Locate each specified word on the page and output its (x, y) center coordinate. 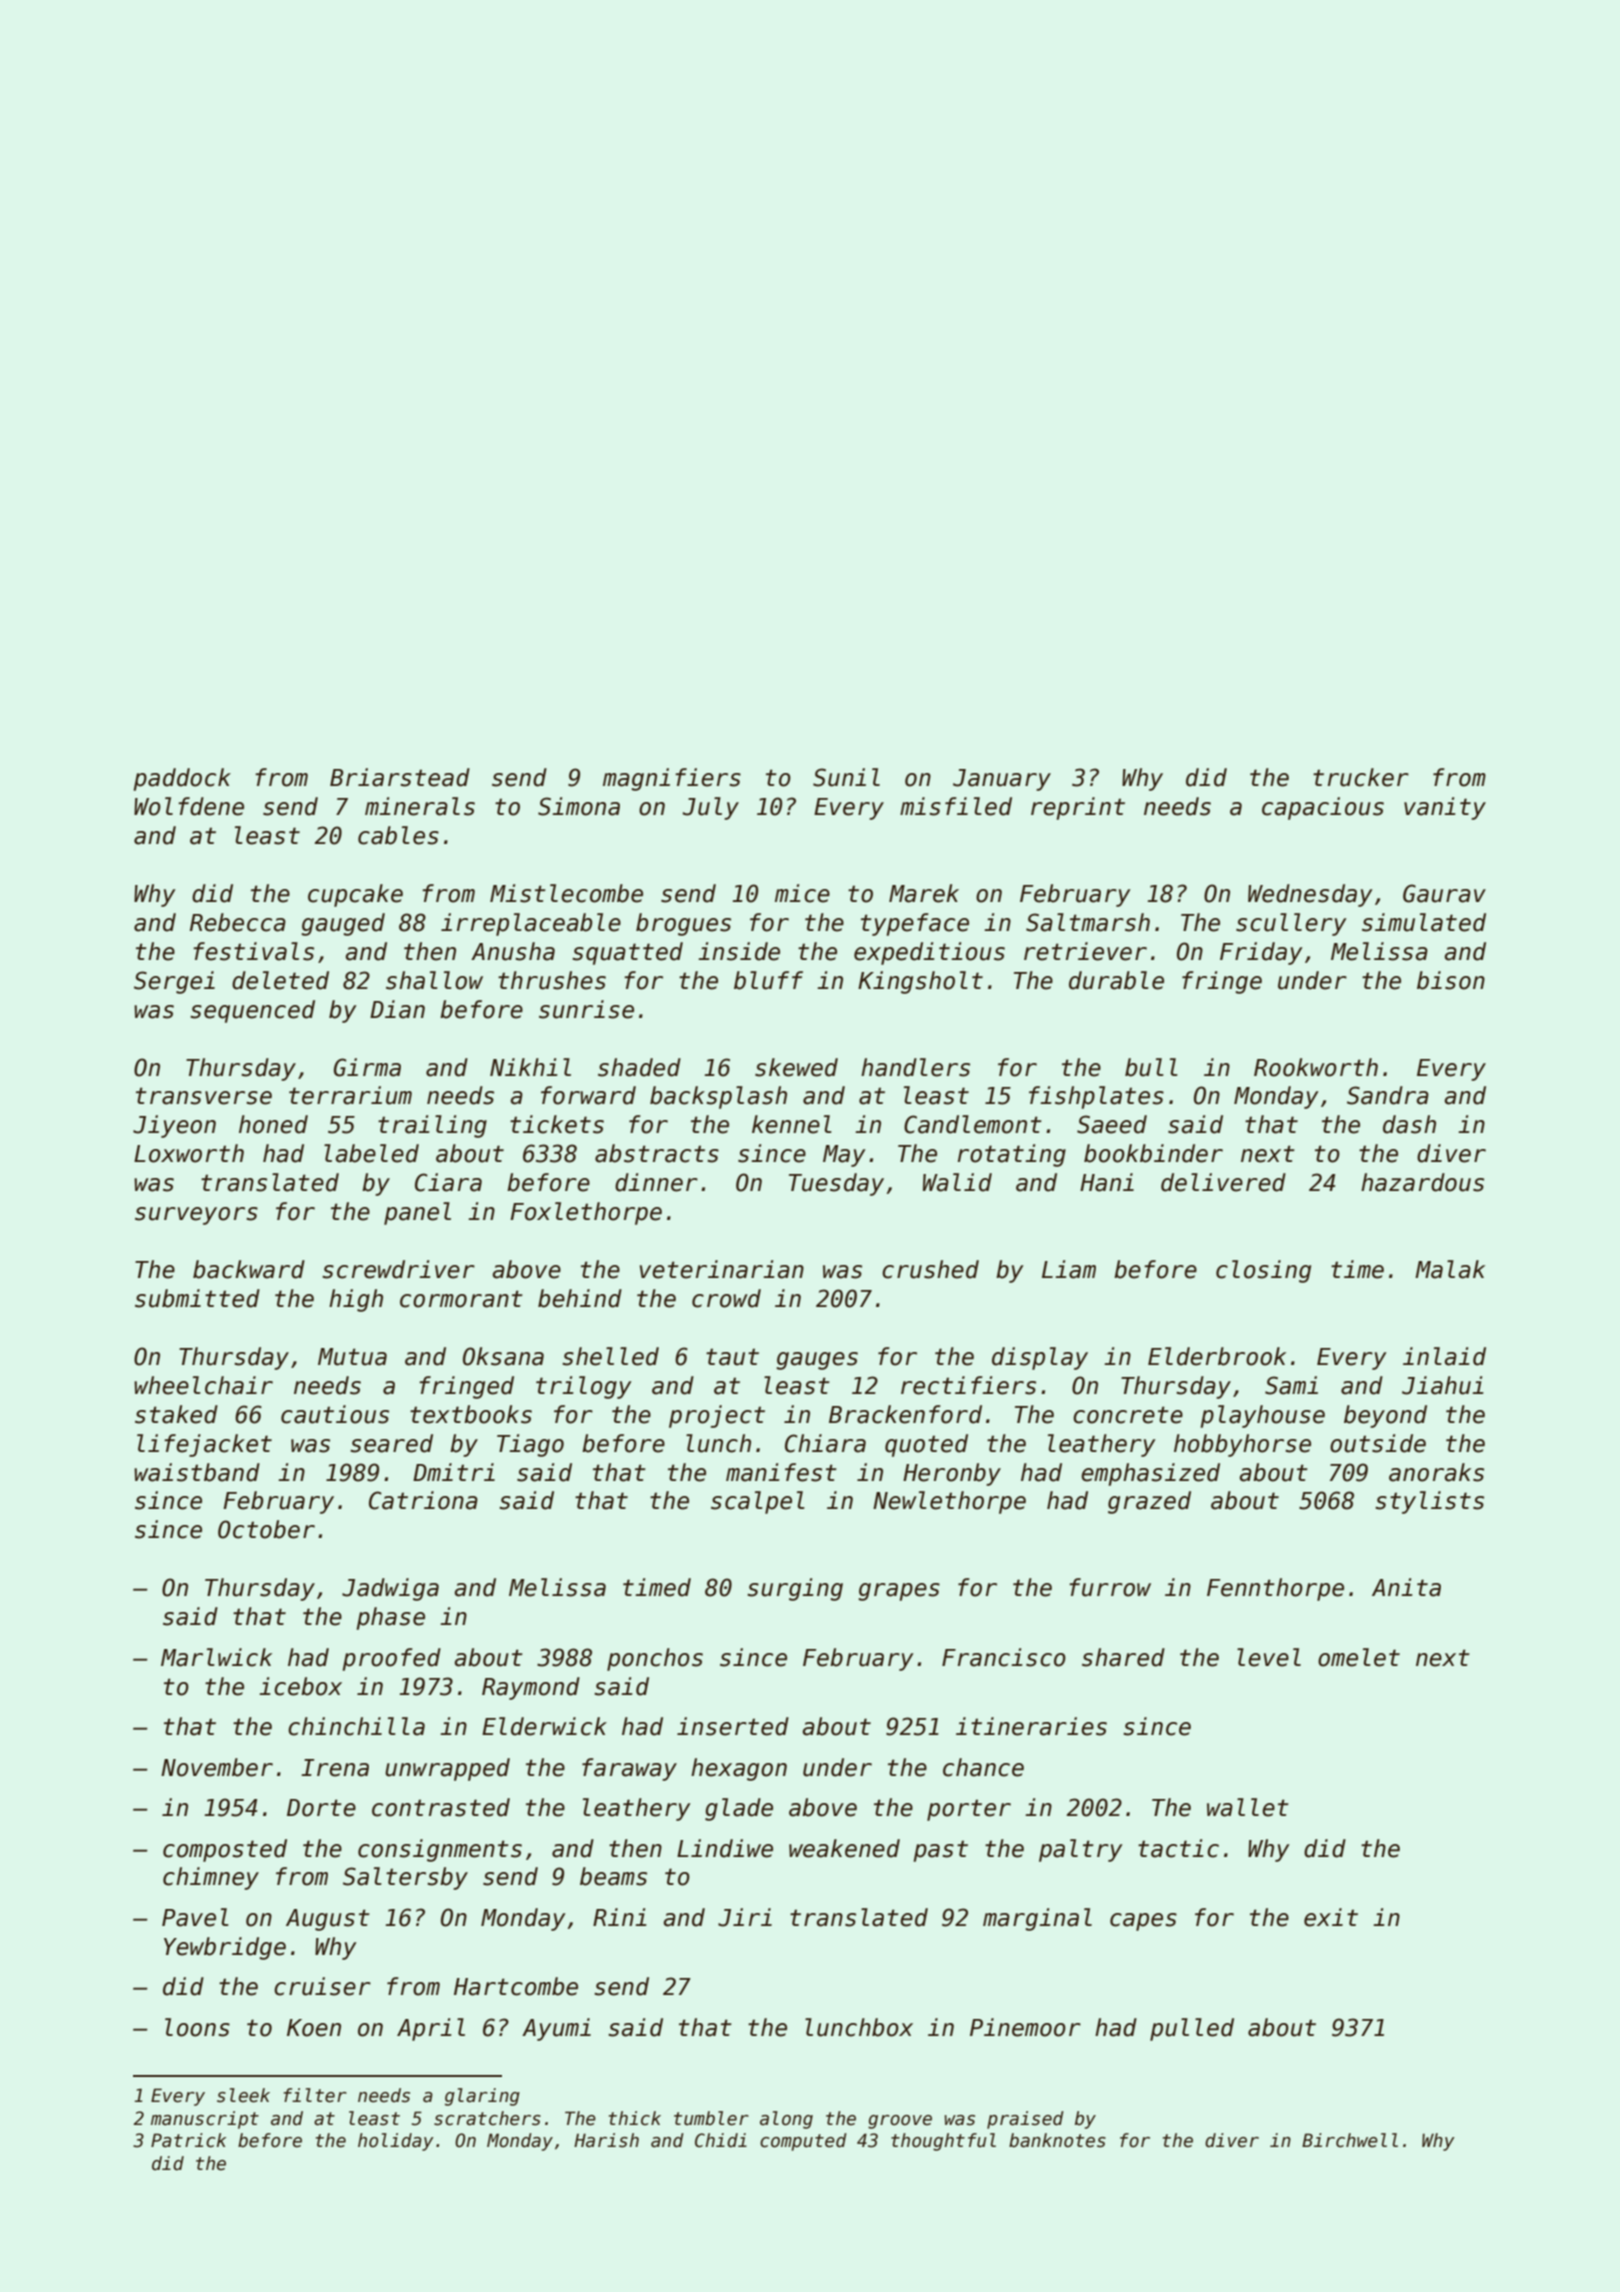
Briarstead (400, 777)
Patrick (188, 2140)
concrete (1128, 1415)
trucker (1361, 777)
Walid (957, 1182)
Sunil (846, 777)
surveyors (196, 1216)
